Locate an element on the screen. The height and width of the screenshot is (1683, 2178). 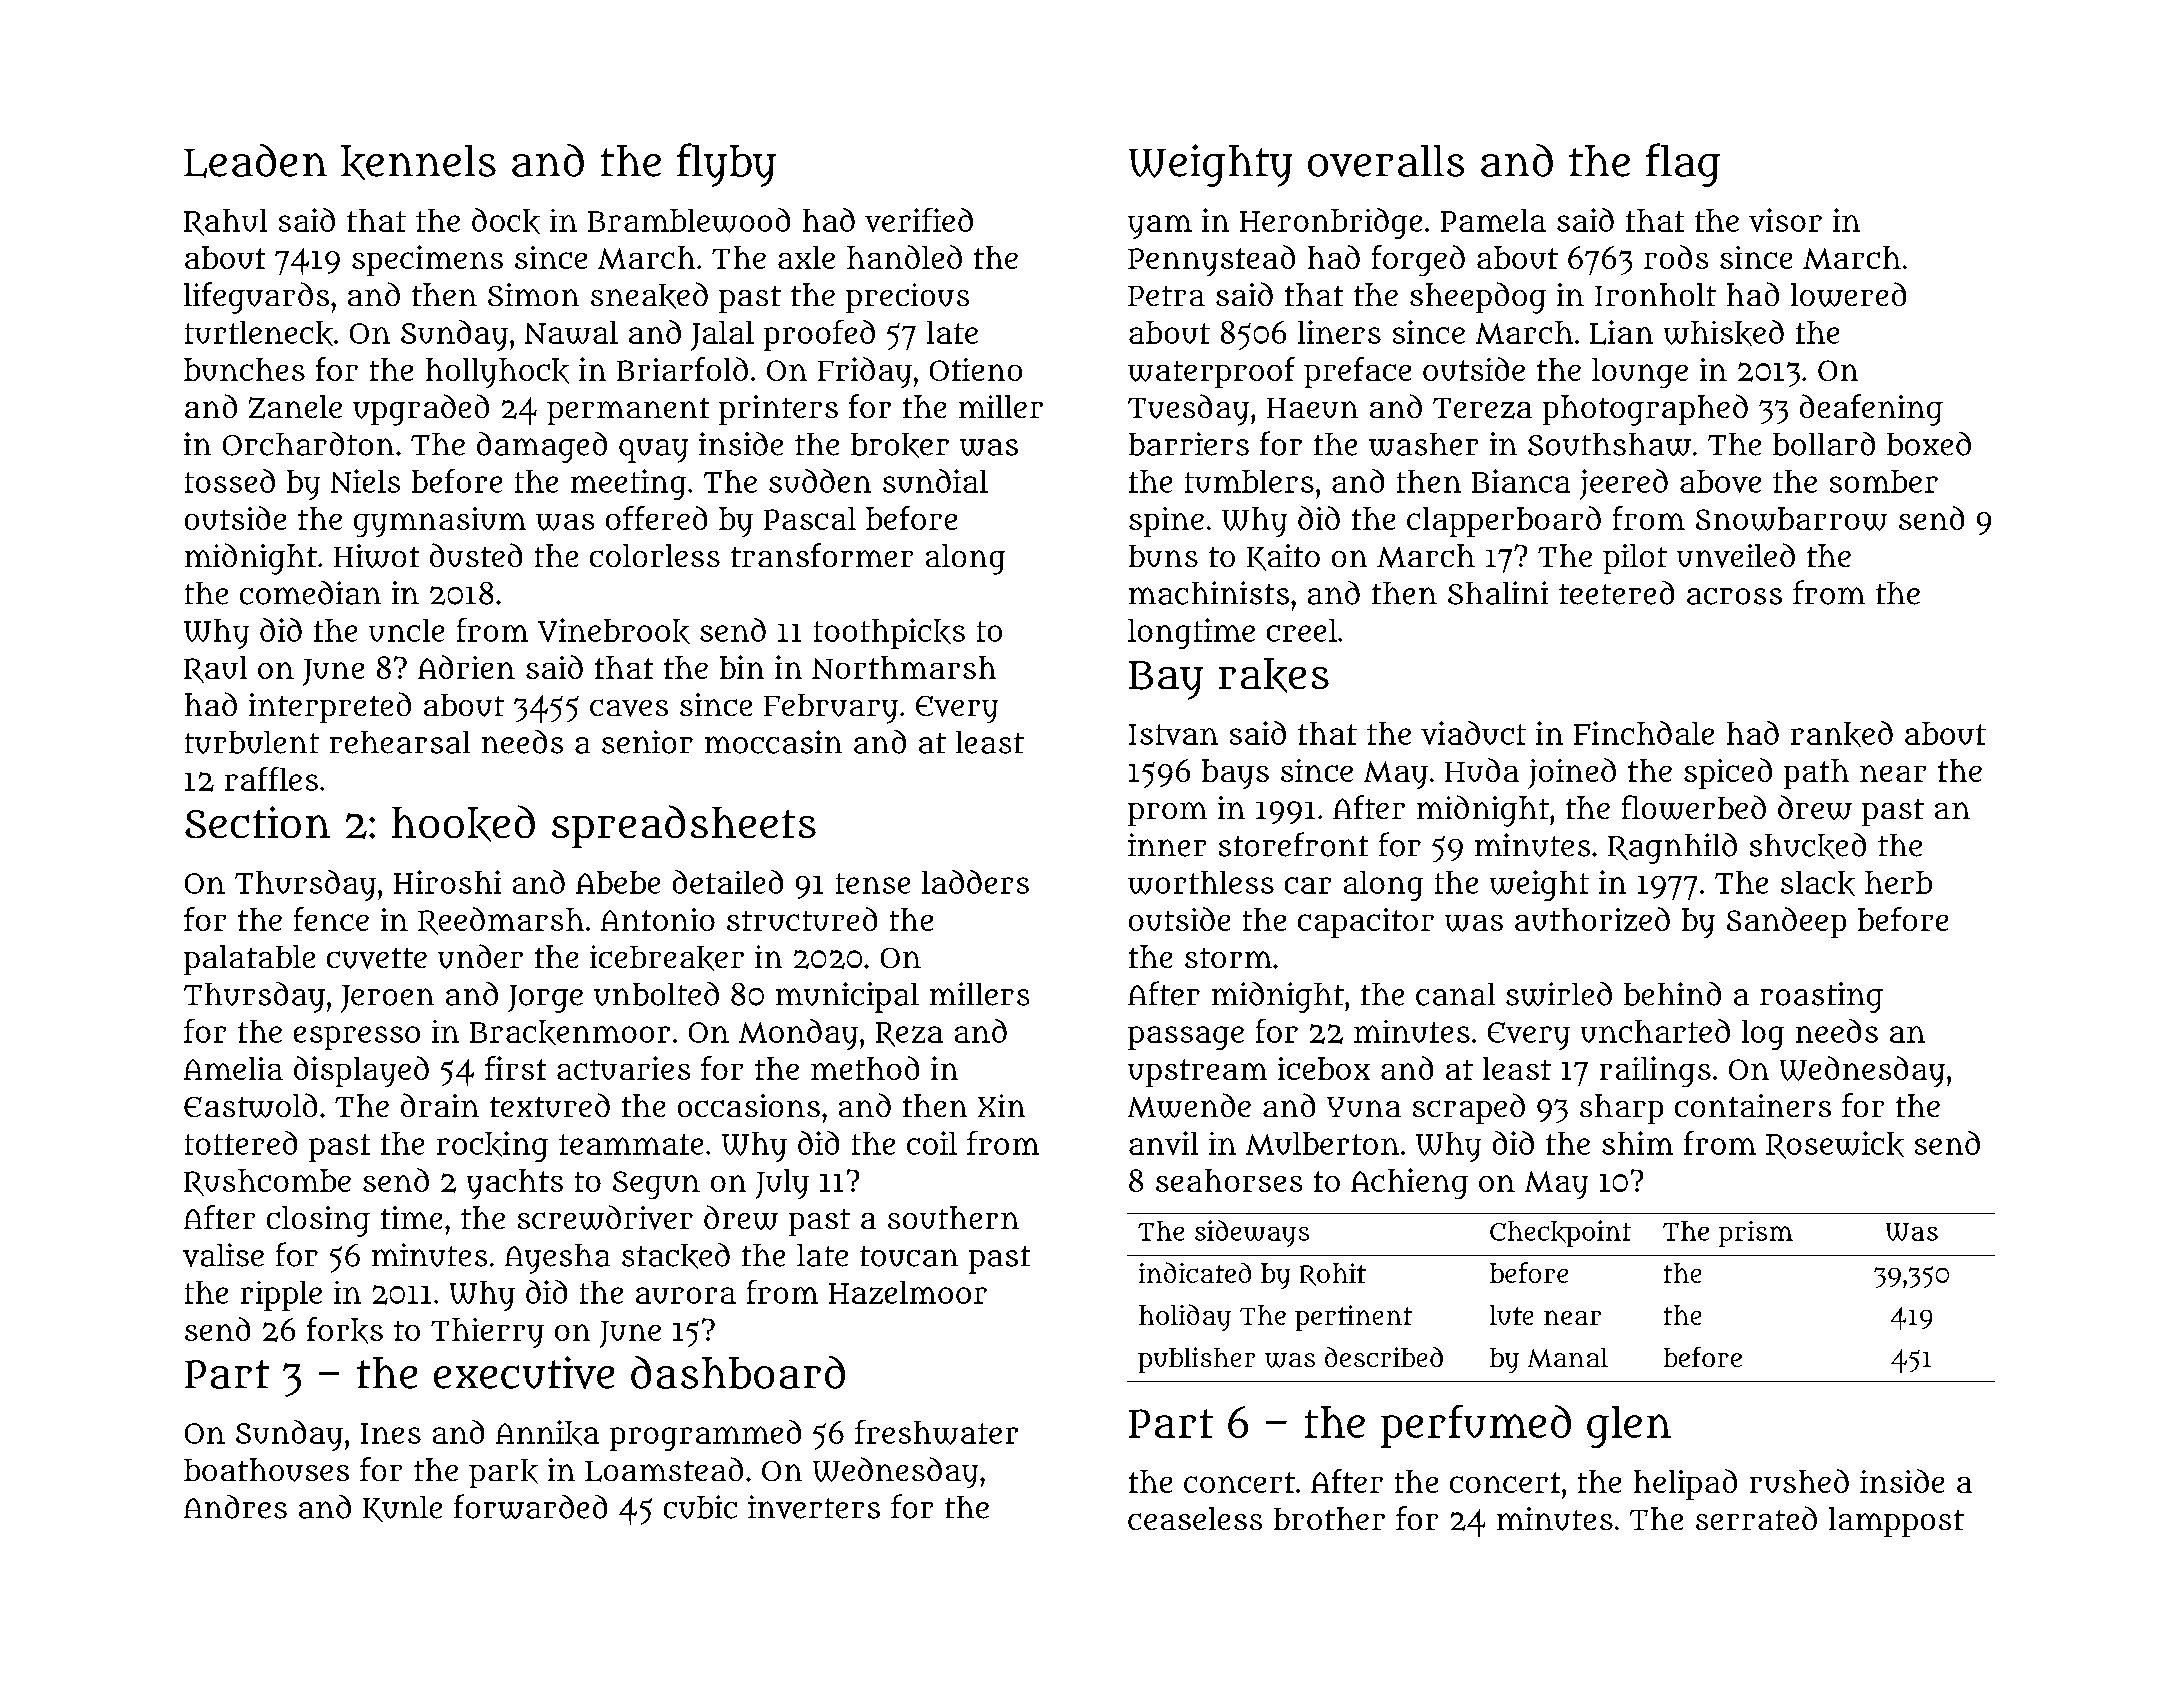
boathouses is located at coordinates (266, 1470).
